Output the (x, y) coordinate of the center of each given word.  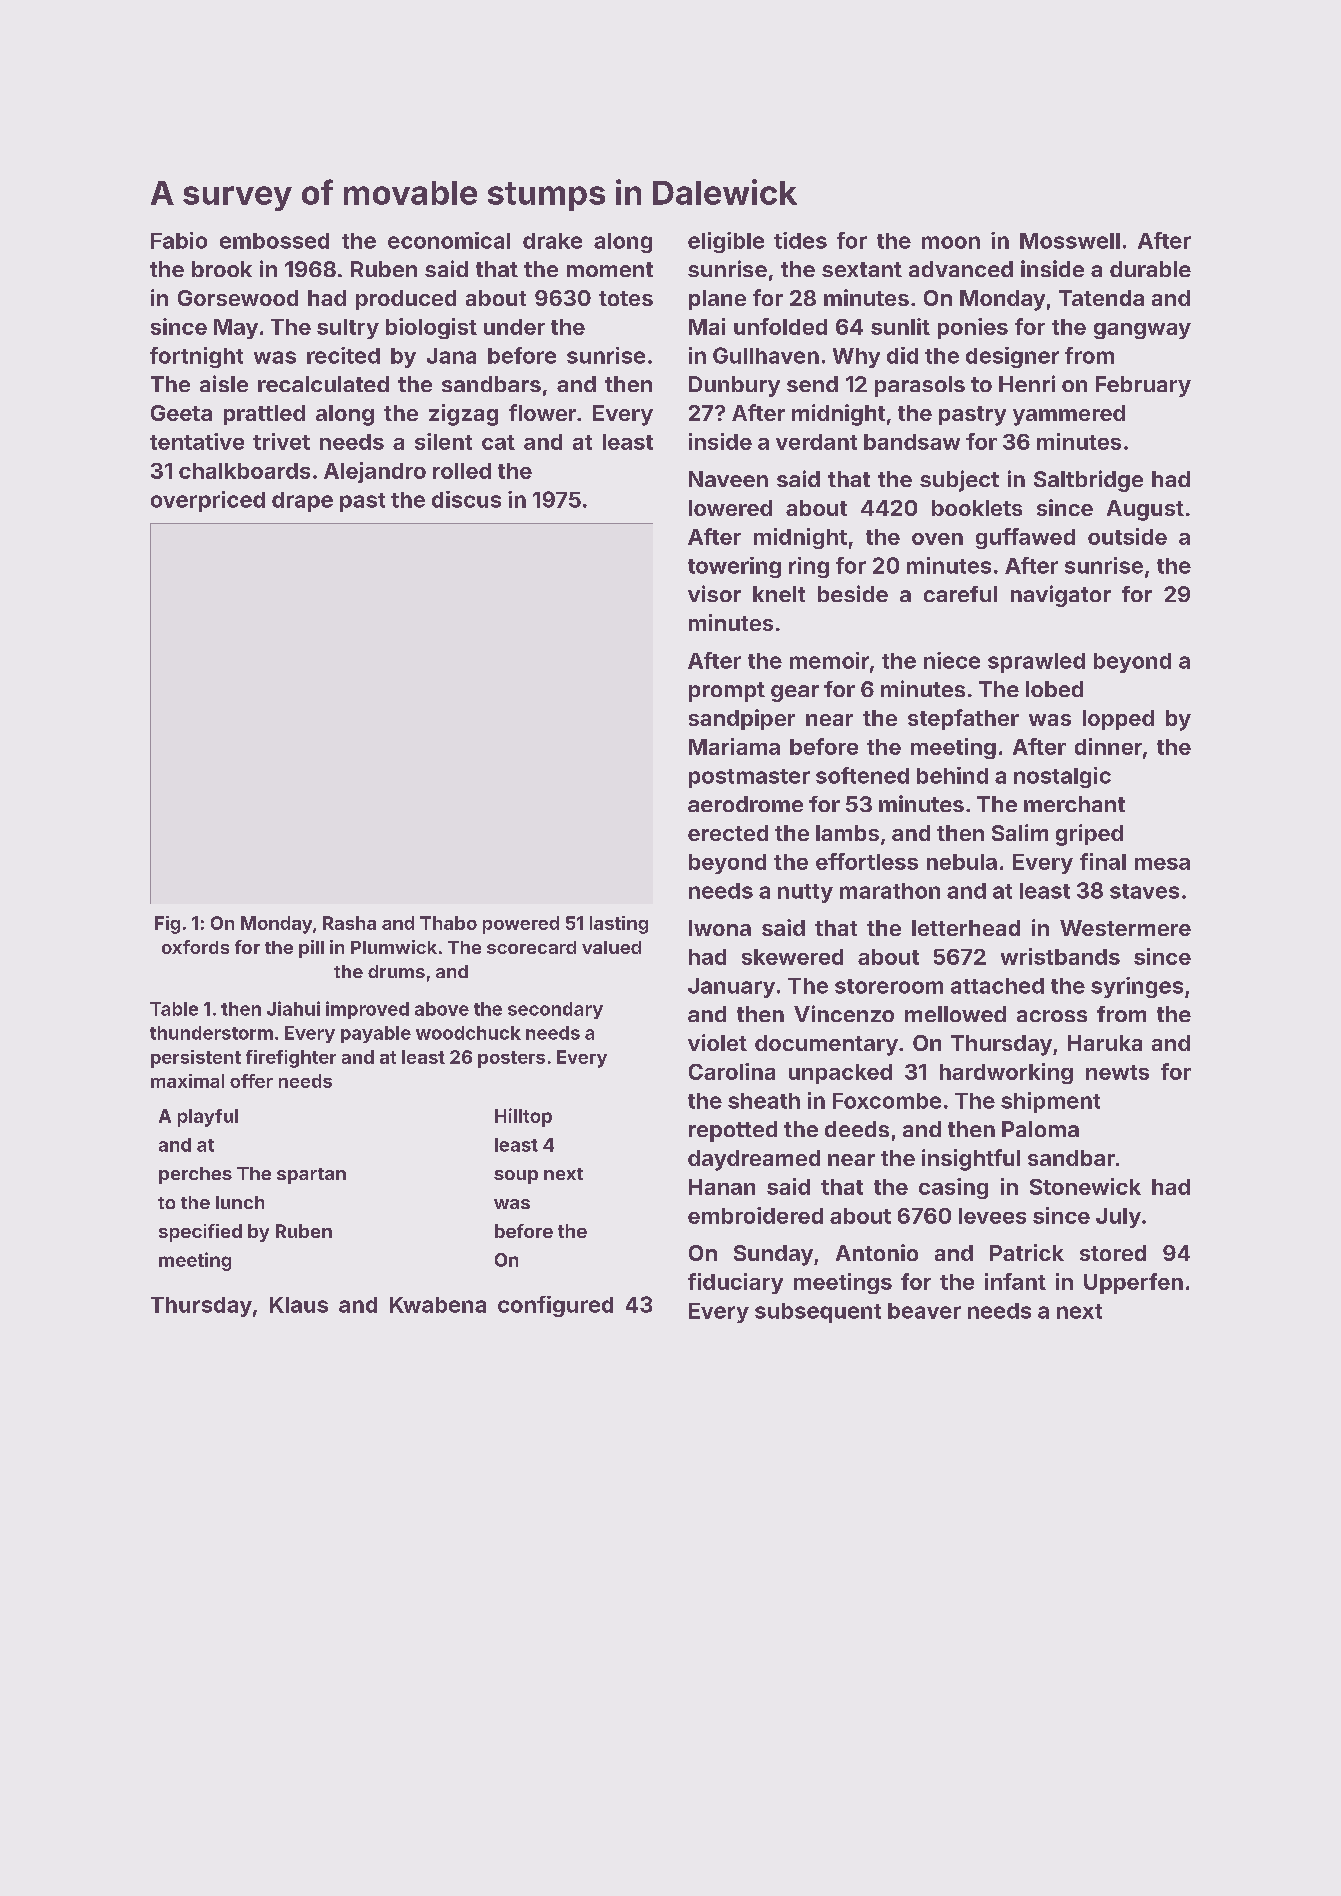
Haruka (1105, 1043)
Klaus (299, 1305)
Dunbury (734, 386)
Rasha (349, 923)
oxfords (195, 947)
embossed (274, 241)
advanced (961, 269)
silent (443, 441)
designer (1012, 357)
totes (626, 298)
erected (728, 833)
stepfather (963, 719)
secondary (555, 1010)
